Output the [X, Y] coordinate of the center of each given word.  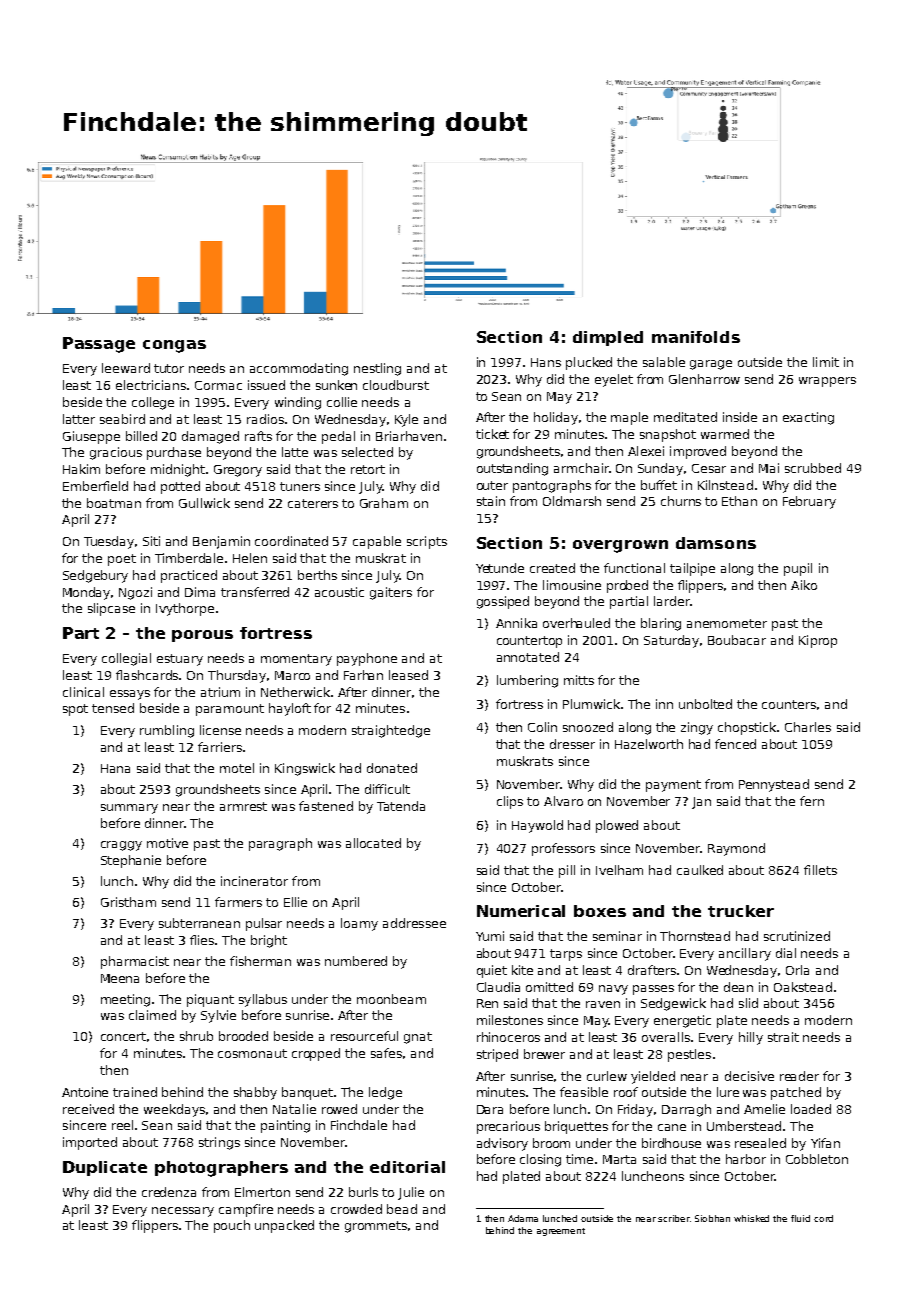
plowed [617, 826]
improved [698, 452]
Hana [115, 768]
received [88, 1109]
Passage [99, 345]
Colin [542, 727]
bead [402, 1209]
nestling [377, 369]
